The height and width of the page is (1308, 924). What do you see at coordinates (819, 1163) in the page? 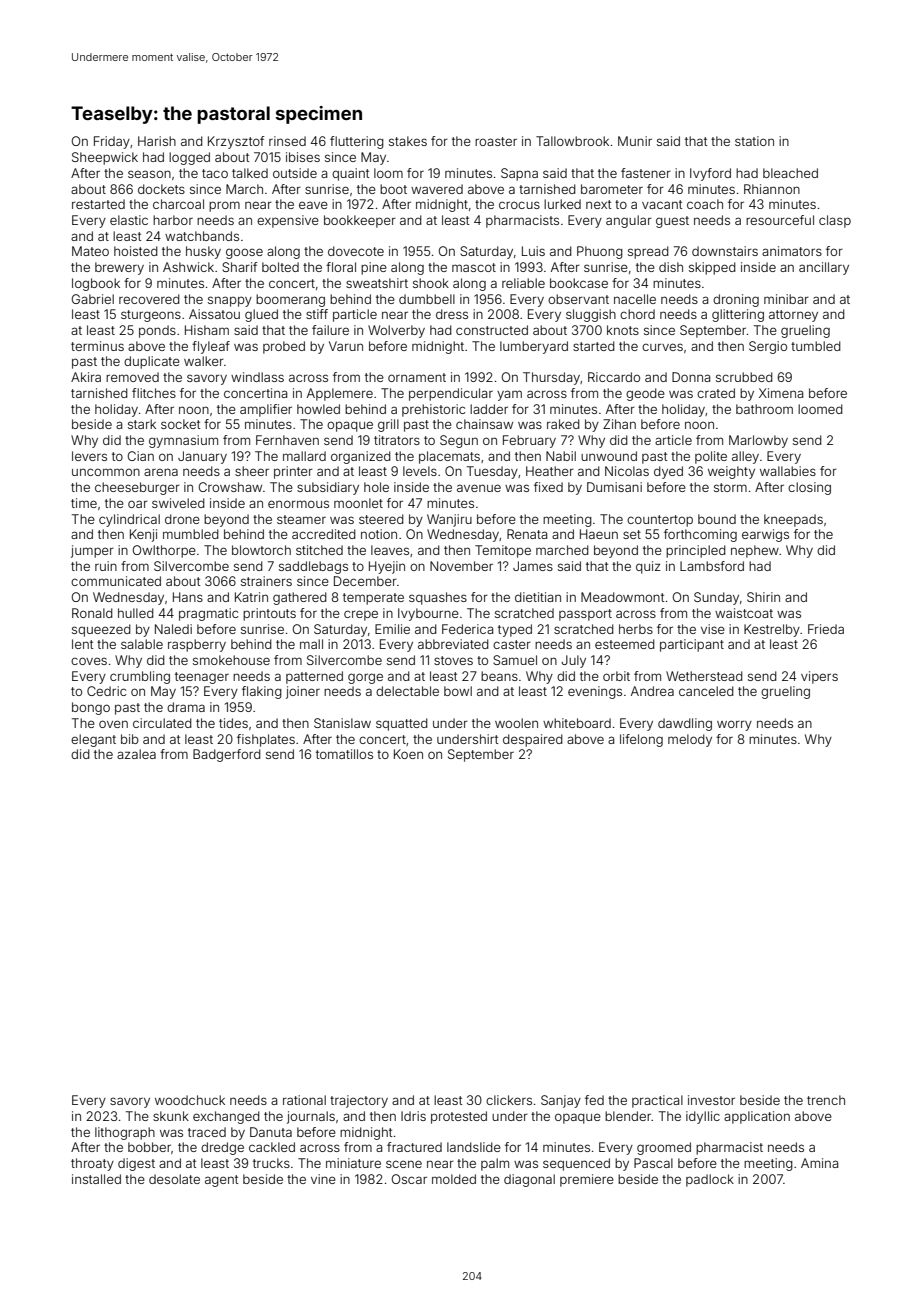
I see `Amina` at bounding box center [819, 1163].
